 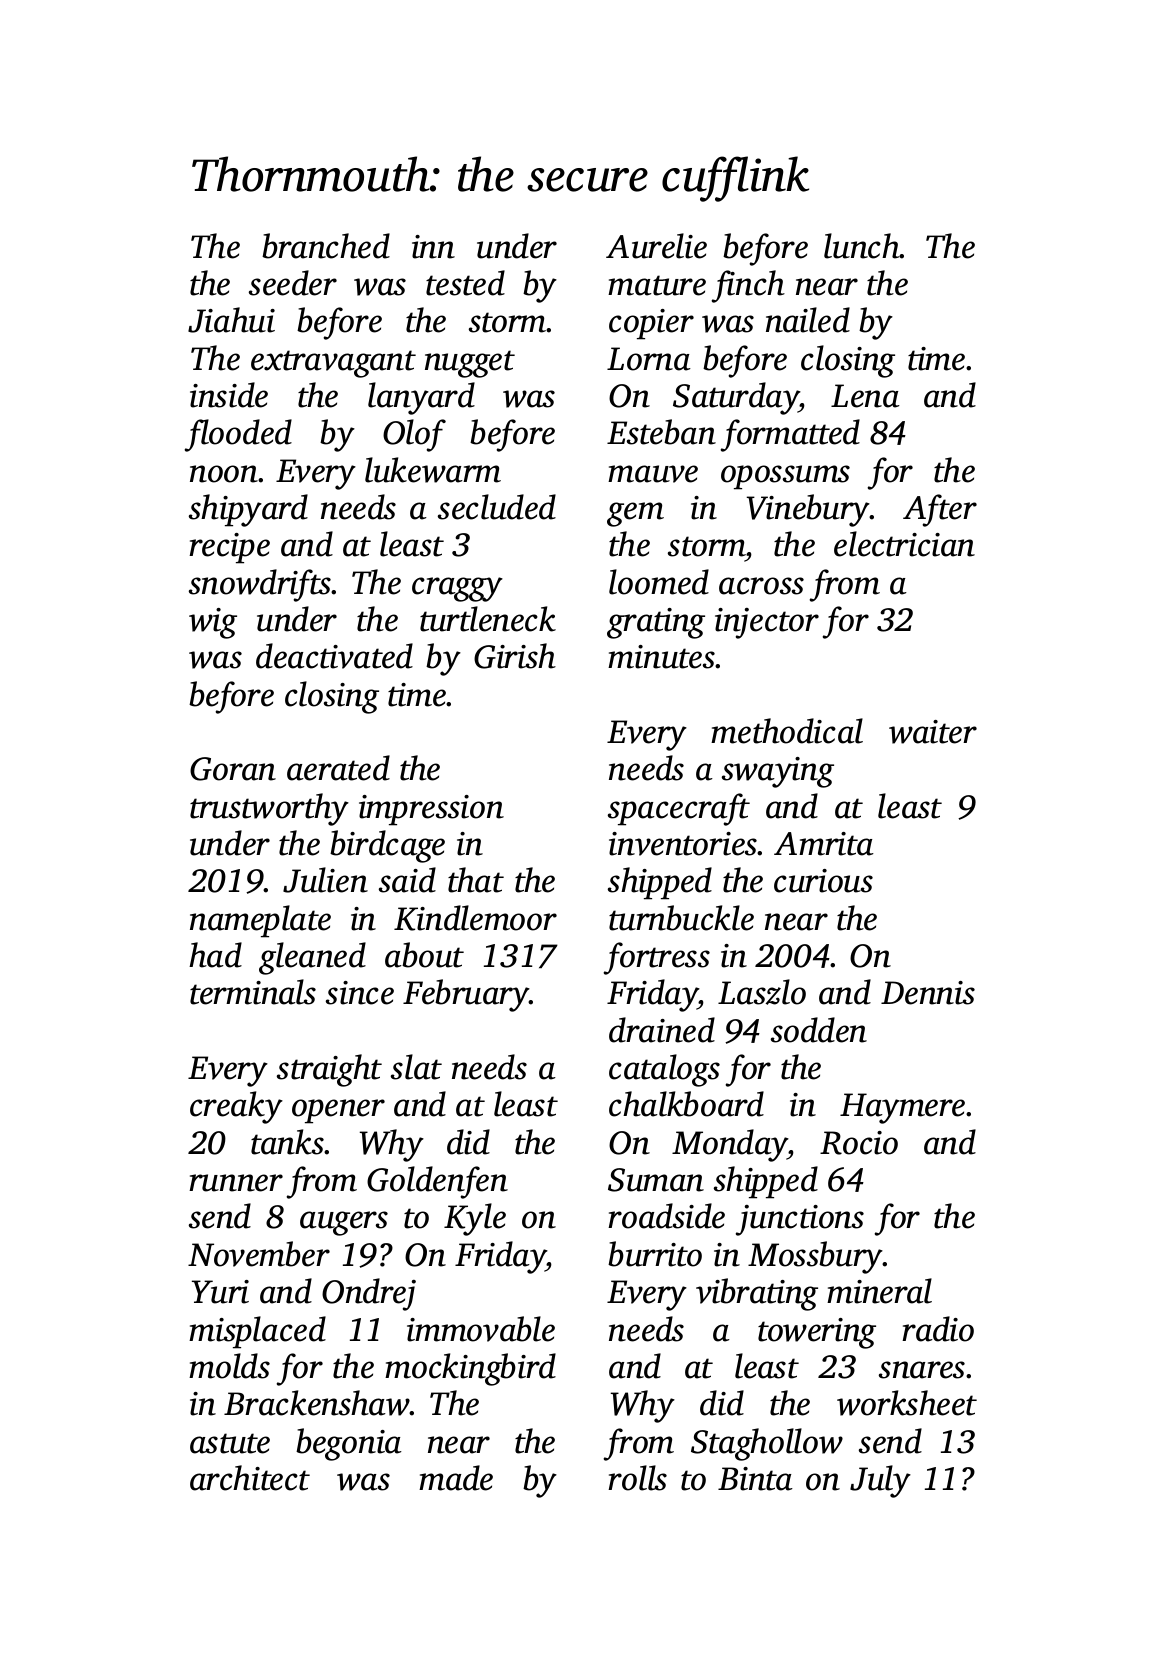 What do you see at coordinates (338, 1111) in the screenshot?
I see `opener` at bounding box center [338, 1111].
